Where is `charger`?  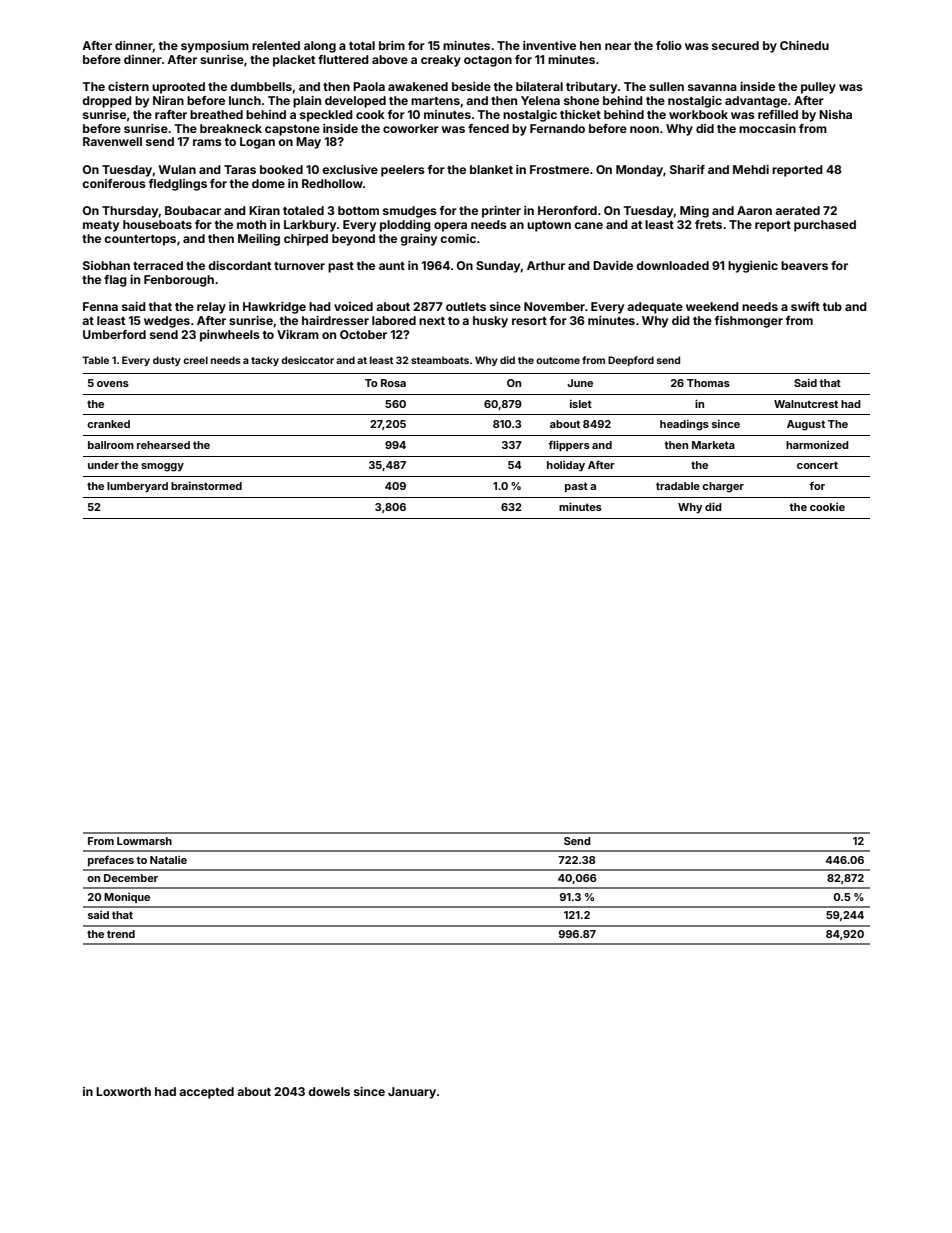 charger is located at coordinates (723, 487).
